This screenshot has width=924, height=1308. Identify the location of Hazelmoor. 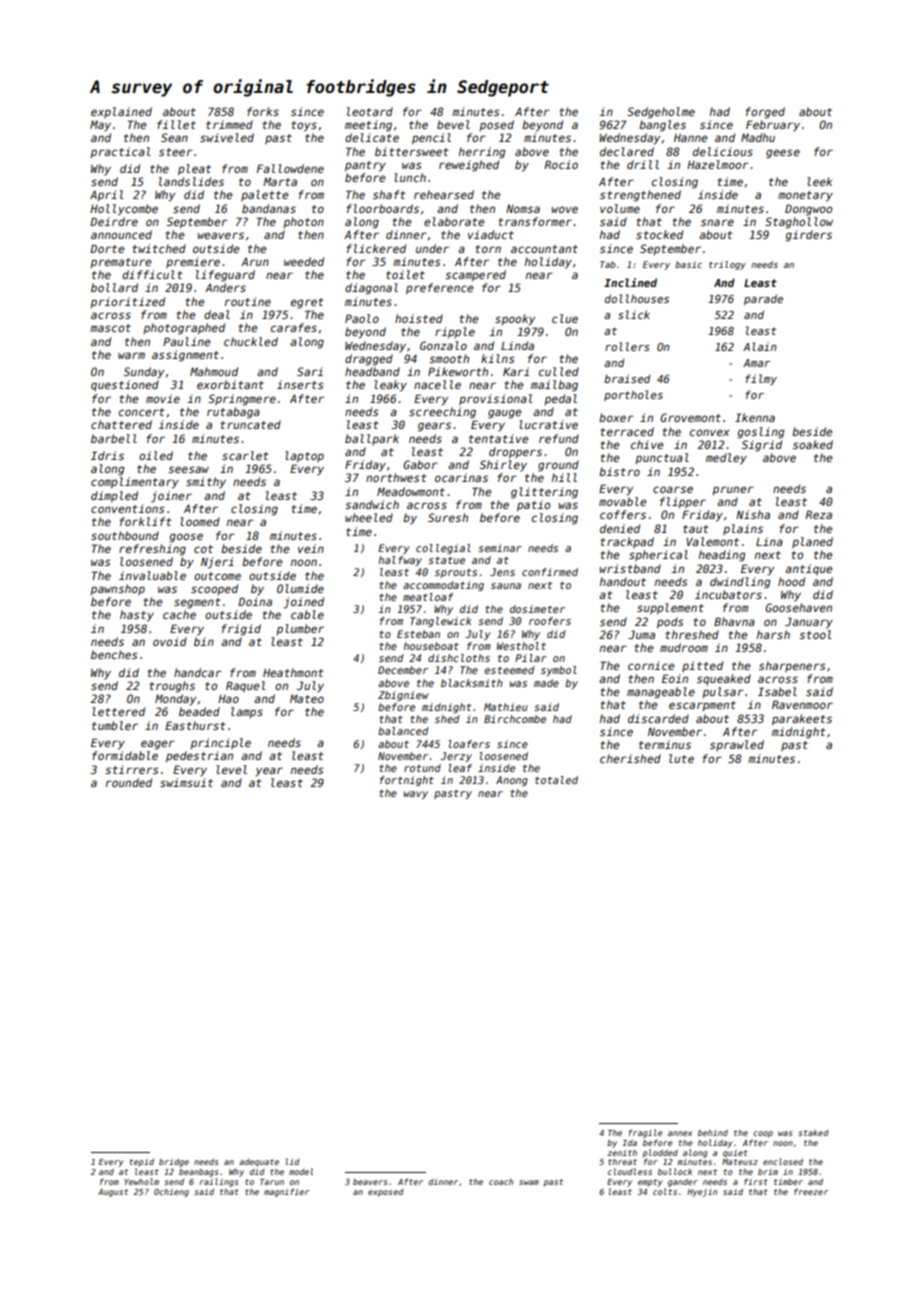
(718, 164).
